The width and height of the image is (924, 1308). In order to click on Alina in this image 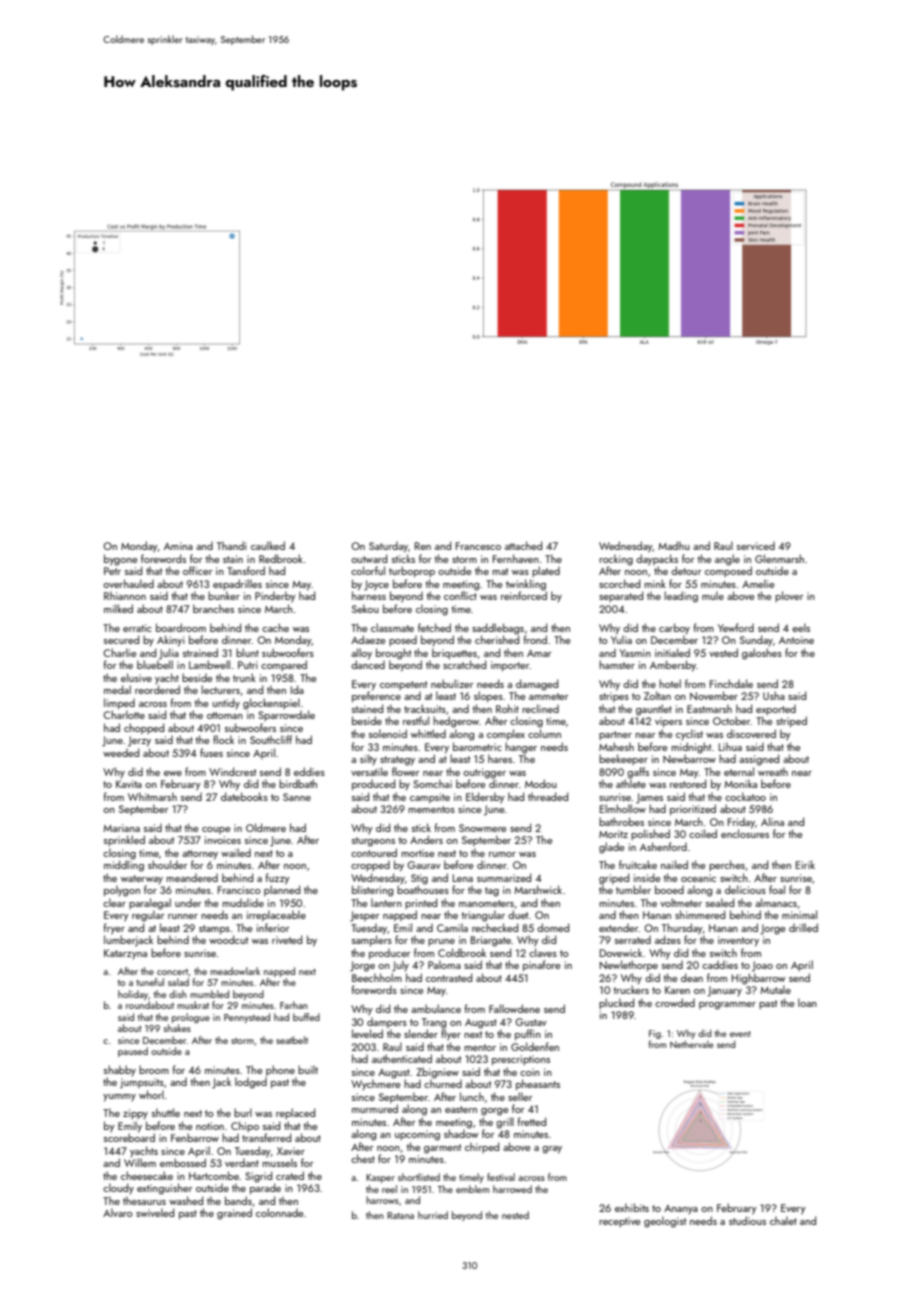, I will do `click(772, 821)`.
